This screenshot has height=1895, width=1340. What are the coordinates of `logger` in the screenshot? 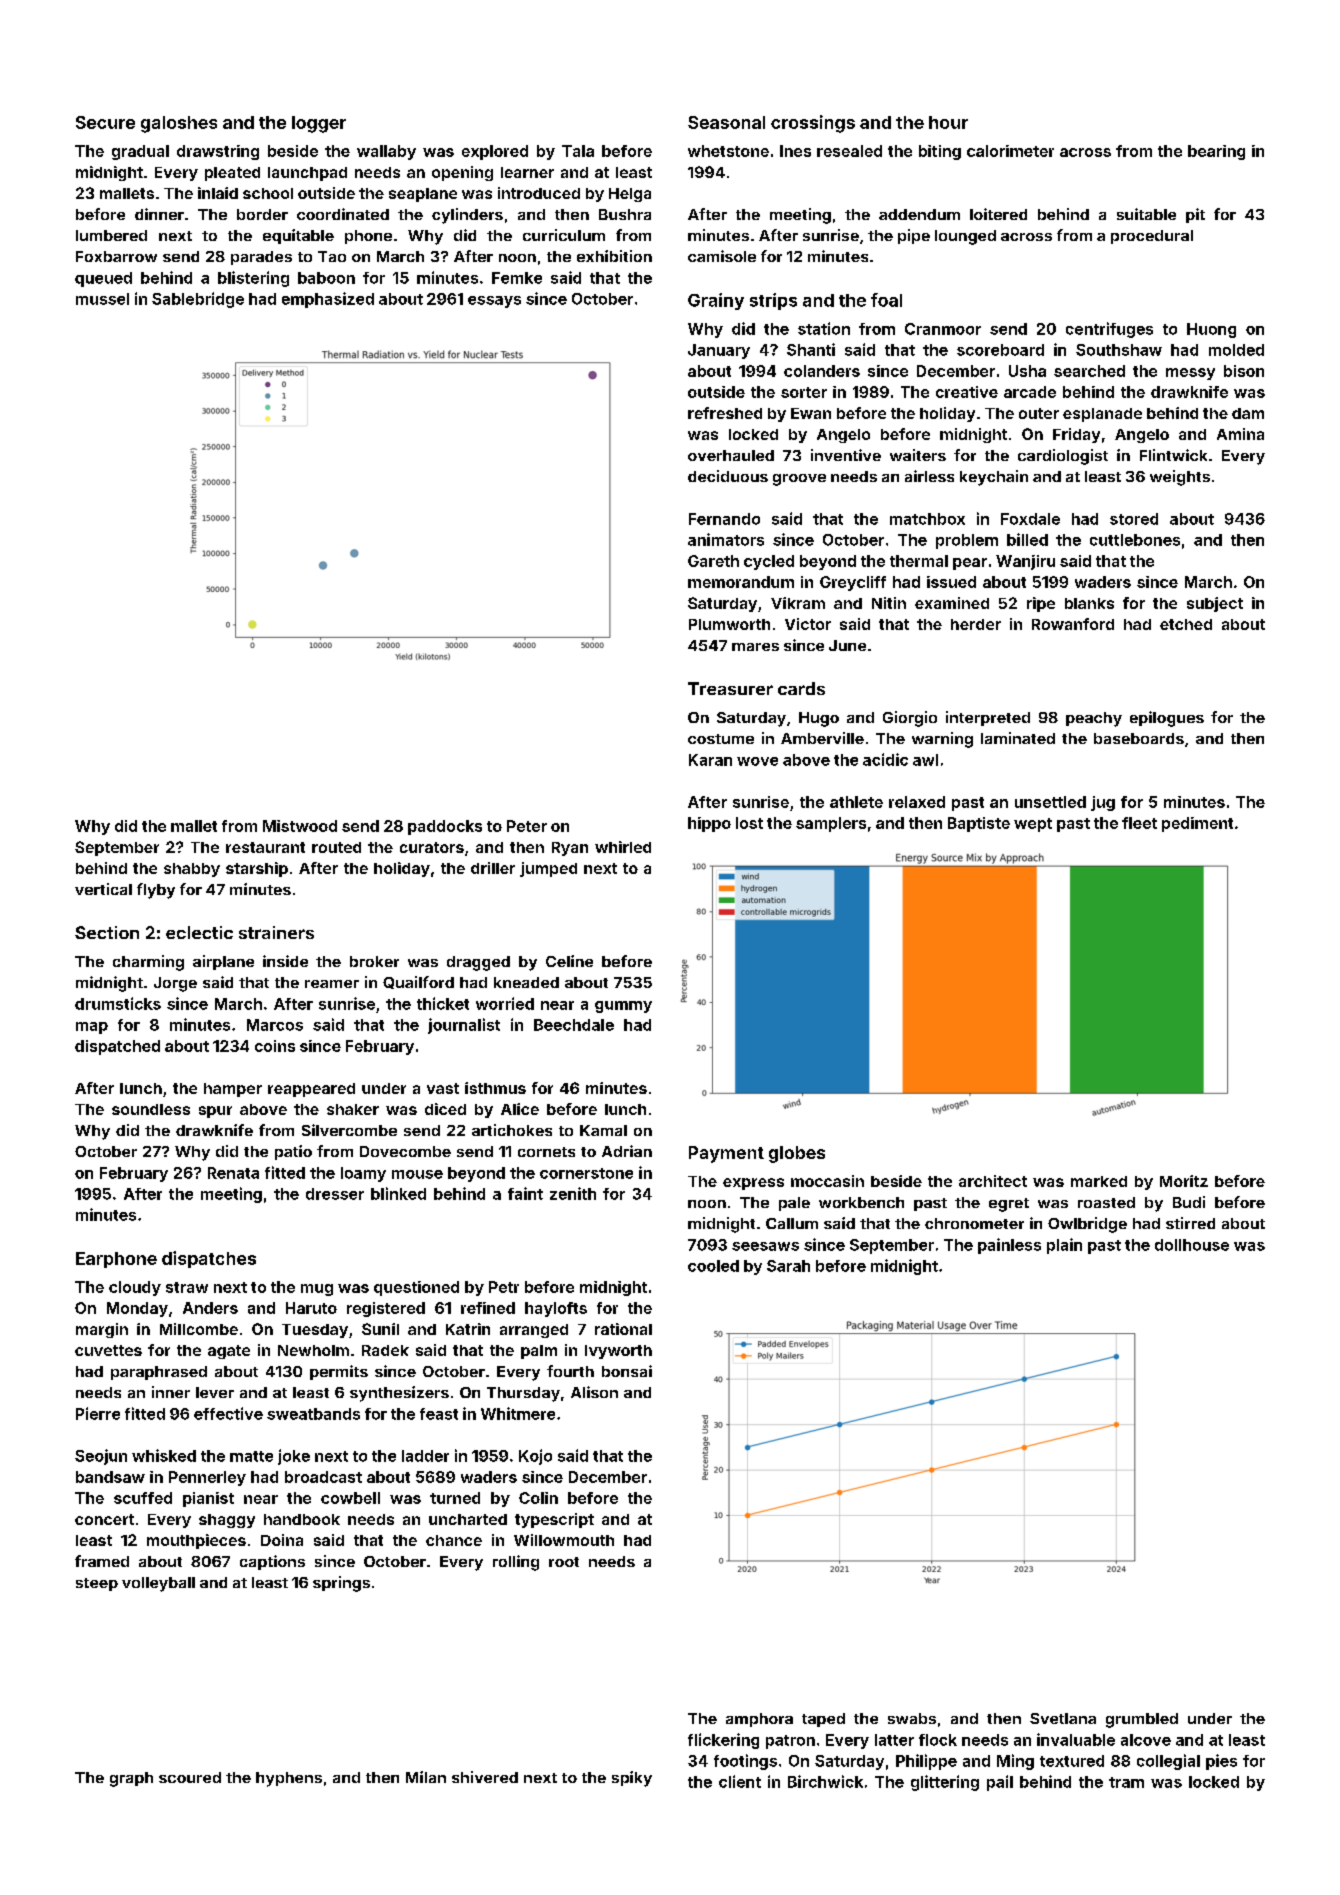 It's located at (319, 124).
